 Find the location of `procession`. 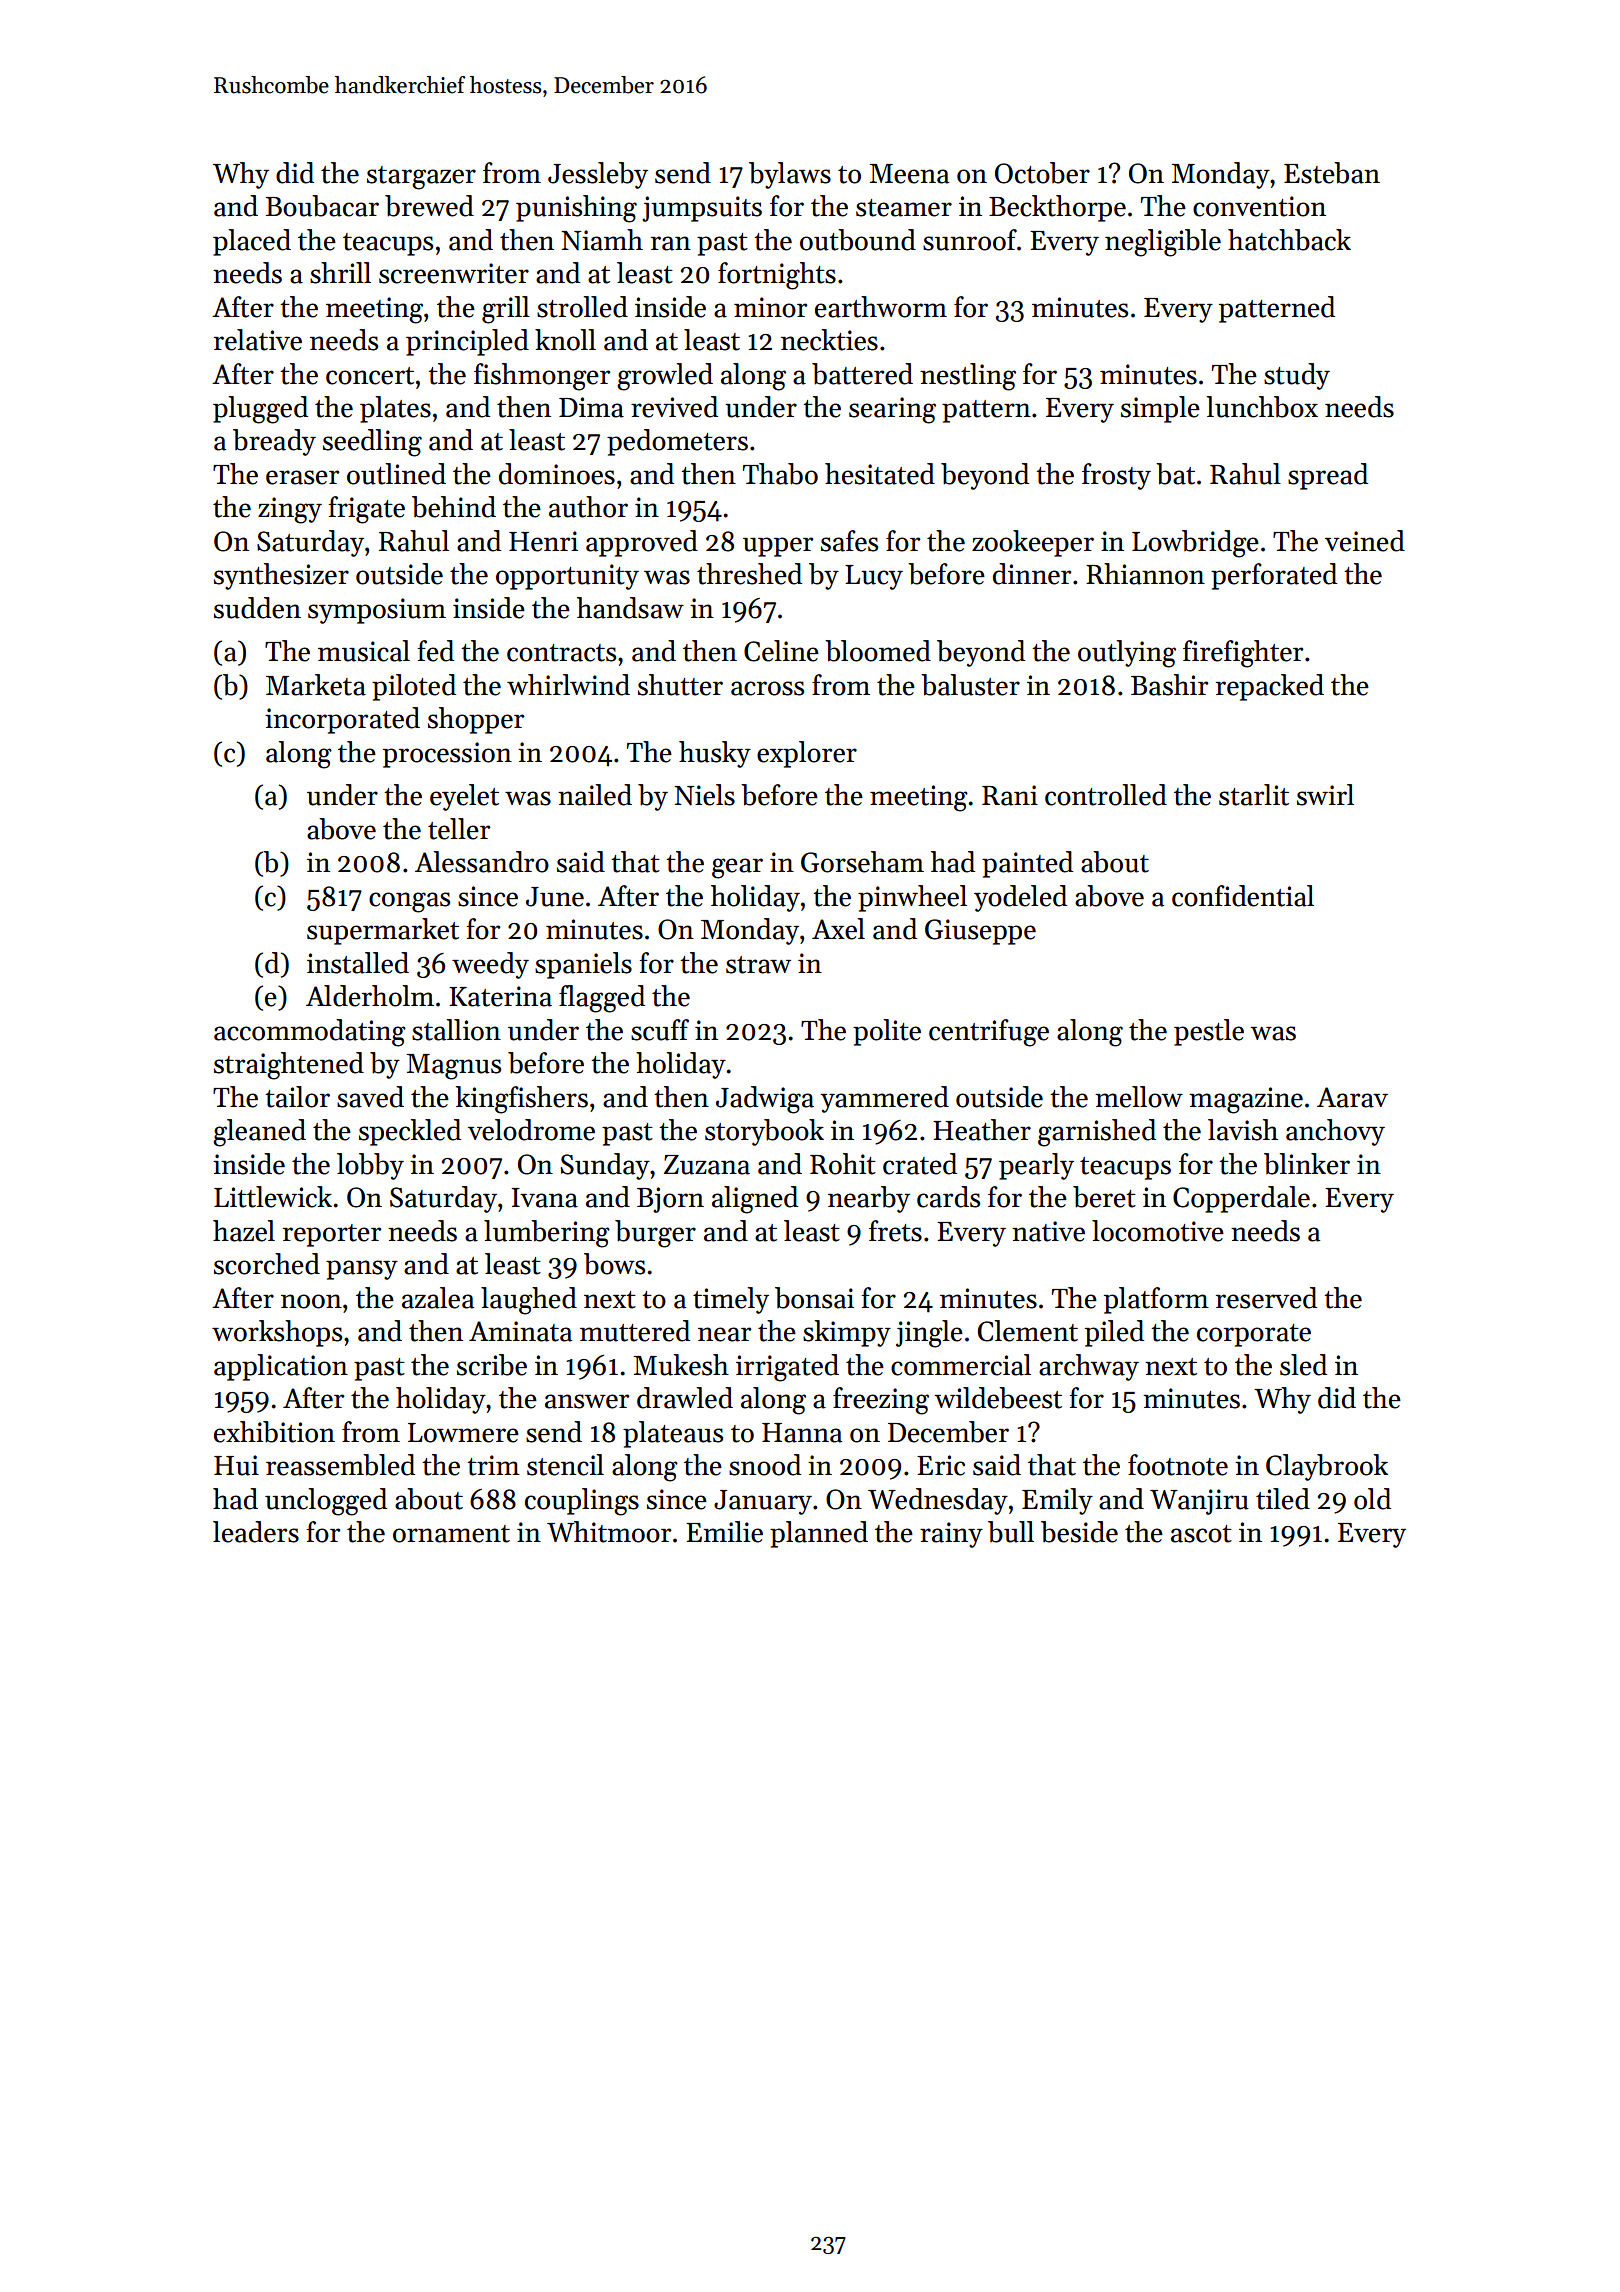

procession is located at coordinates (447, 755).
